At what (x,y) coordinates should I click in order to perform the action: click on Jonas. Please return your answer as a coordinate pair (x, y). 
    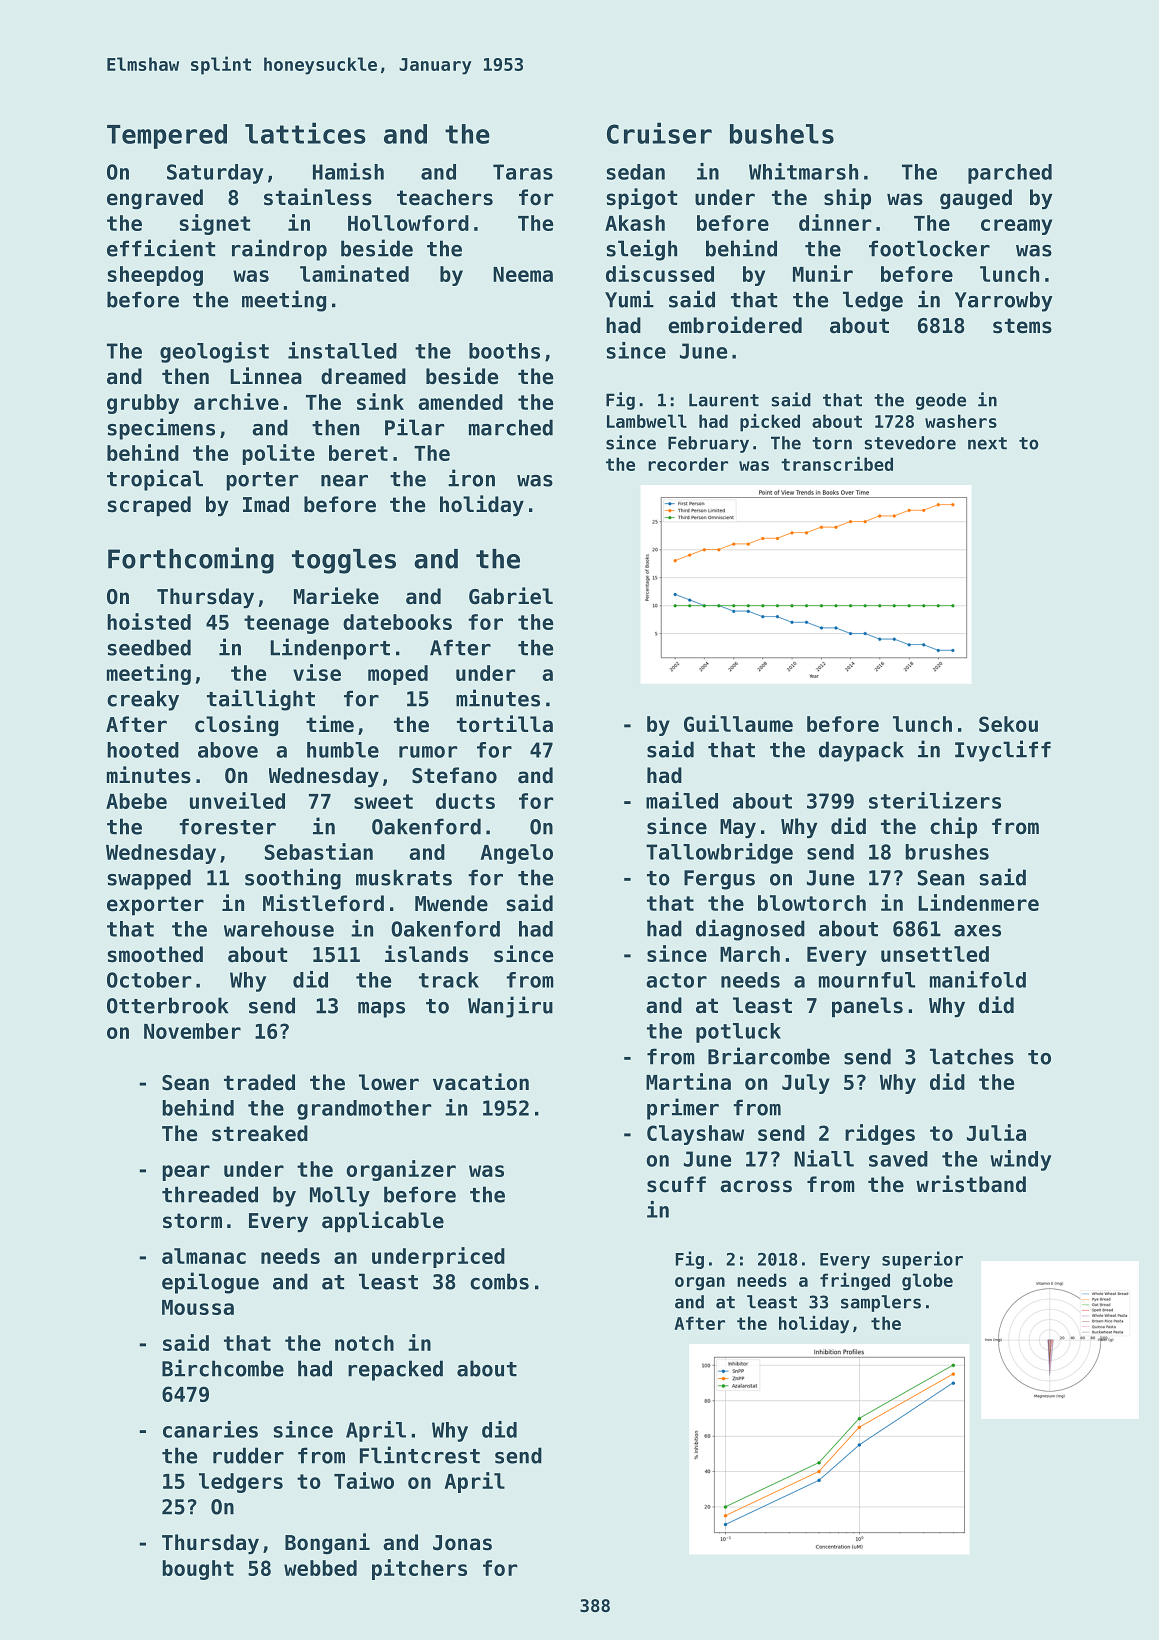
    Looking at the image, I should click on (462, 1543).
